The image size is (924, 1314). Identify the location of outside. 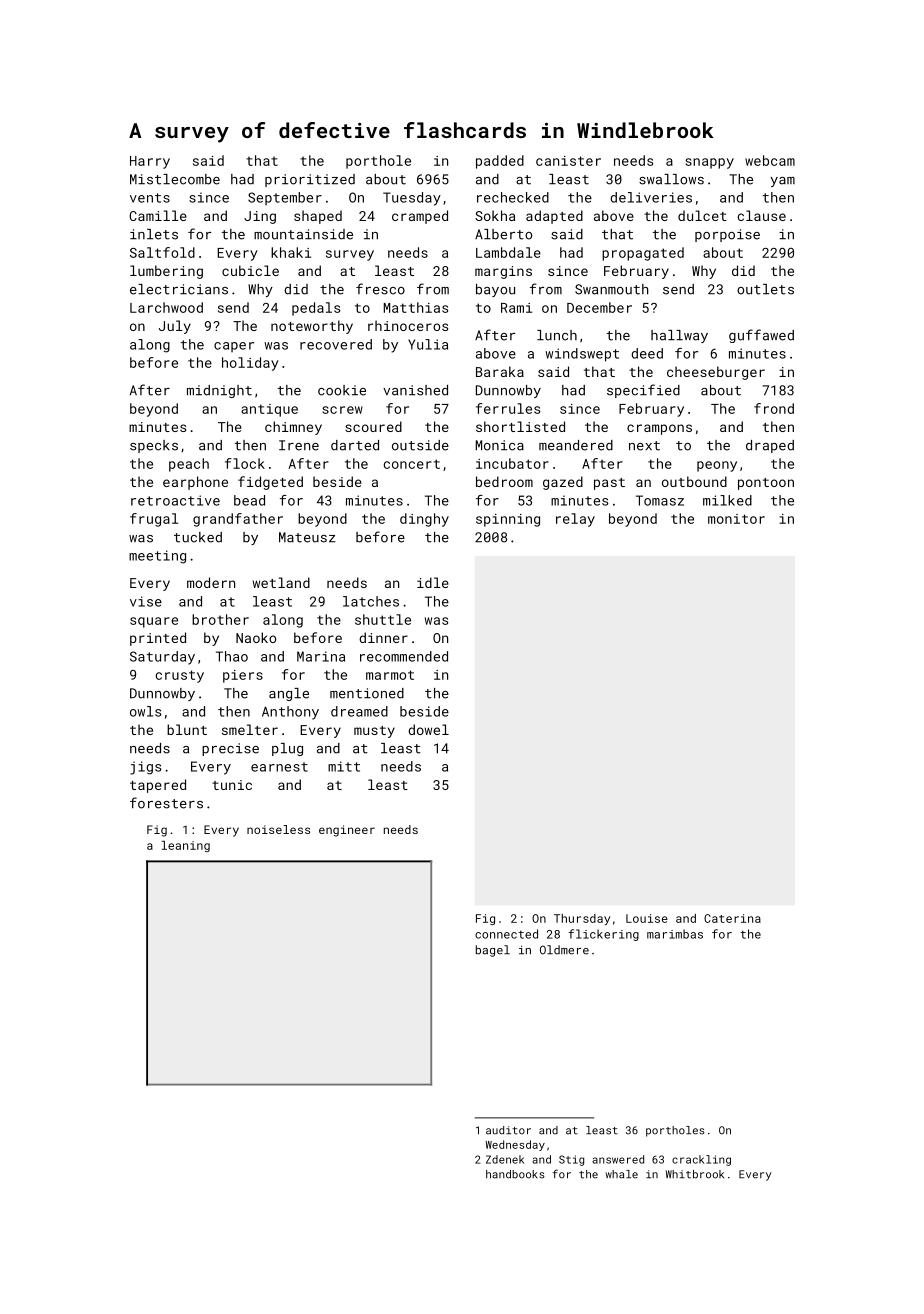
(420, 445).
